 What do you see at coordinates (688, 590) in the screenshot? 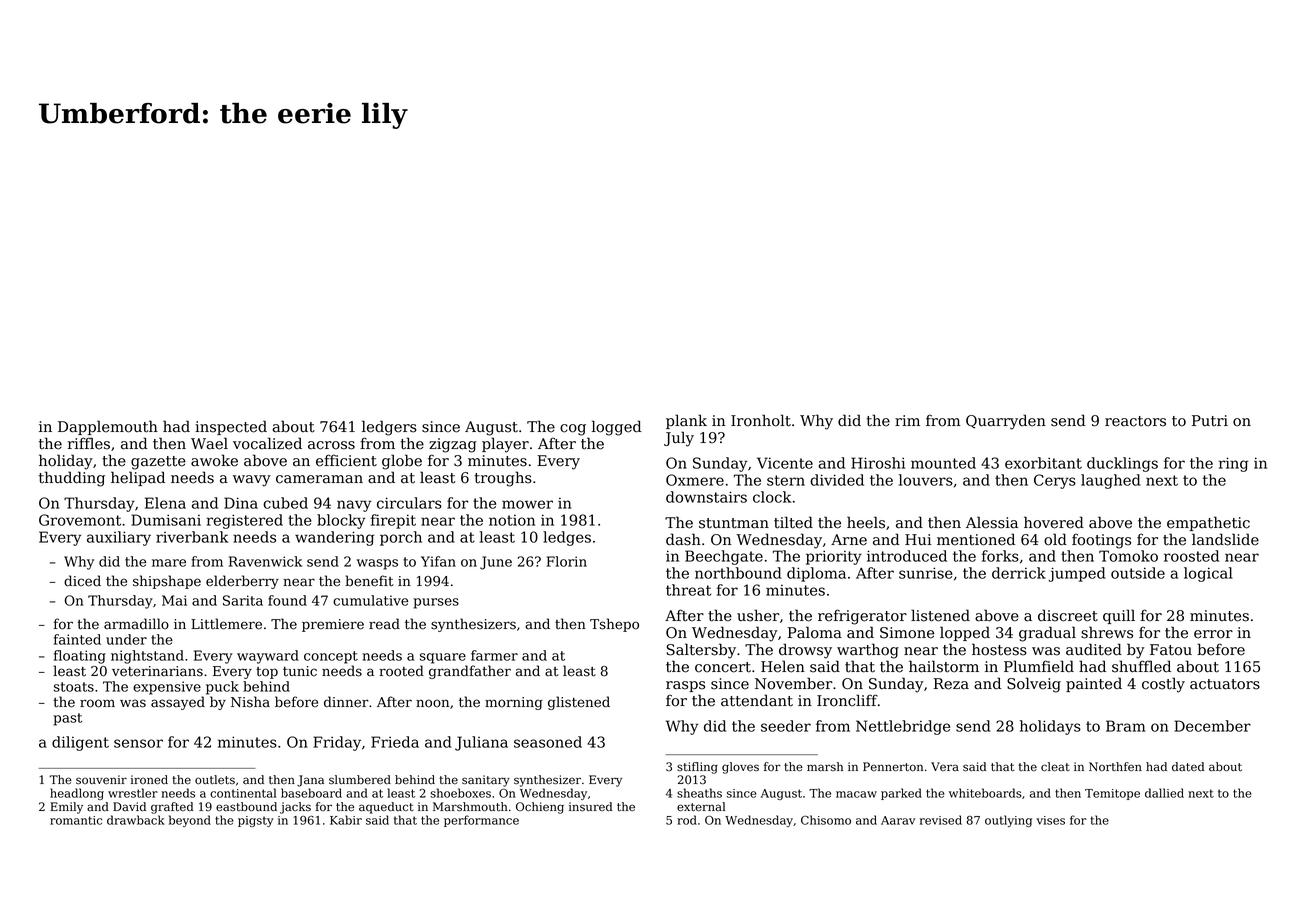
I see `threat` at bounding box center [688, 590].
